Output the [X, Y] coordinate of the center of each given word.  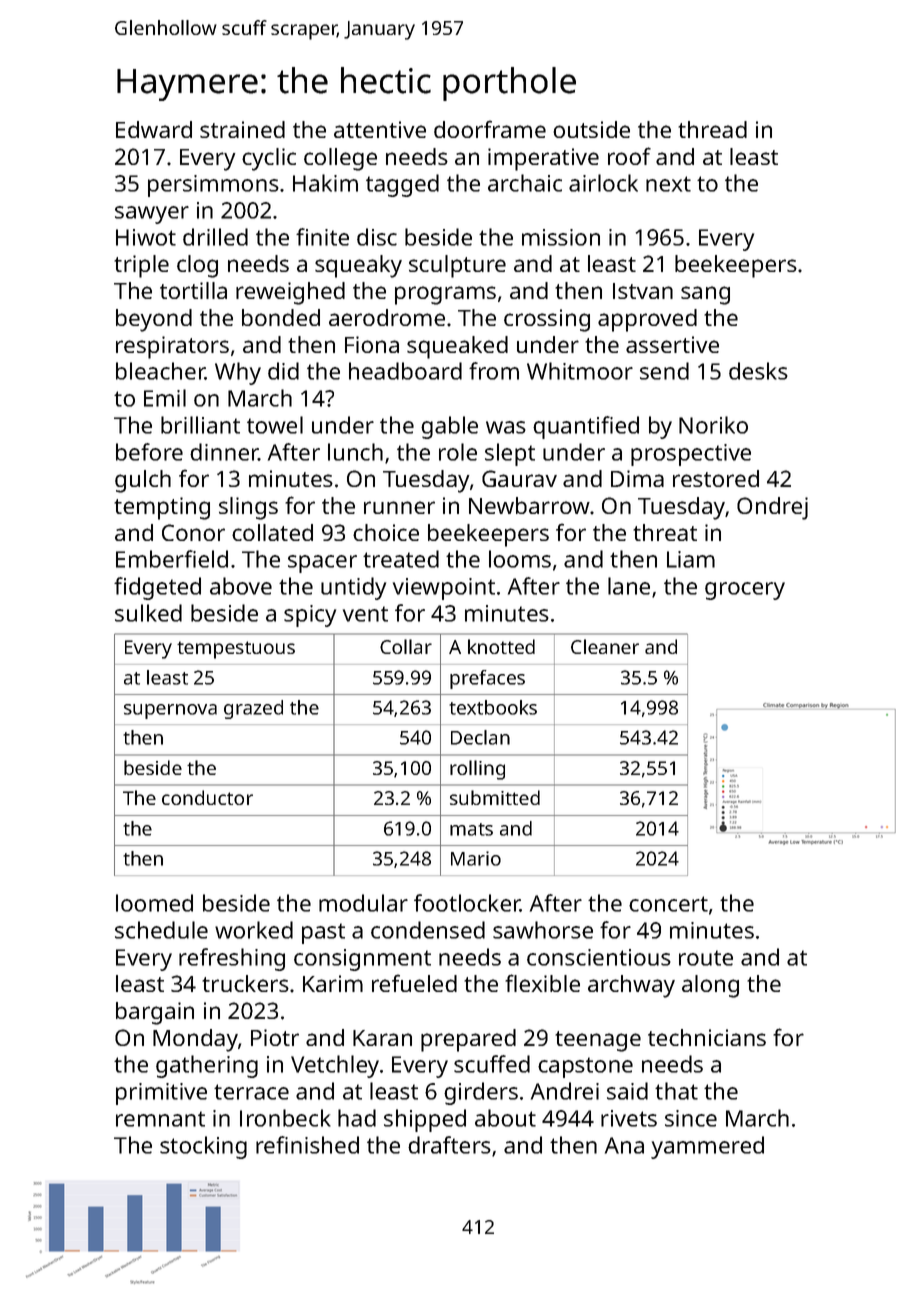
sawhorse [543, 930]
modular [363, 903]
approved [647, 320]
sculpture [457, 266]
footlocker [467, 903]
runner [399, 507]
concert [668, 904]
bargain [155, 1013]
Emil [165, 398]
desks [758, 371]
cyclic [269, 159]
